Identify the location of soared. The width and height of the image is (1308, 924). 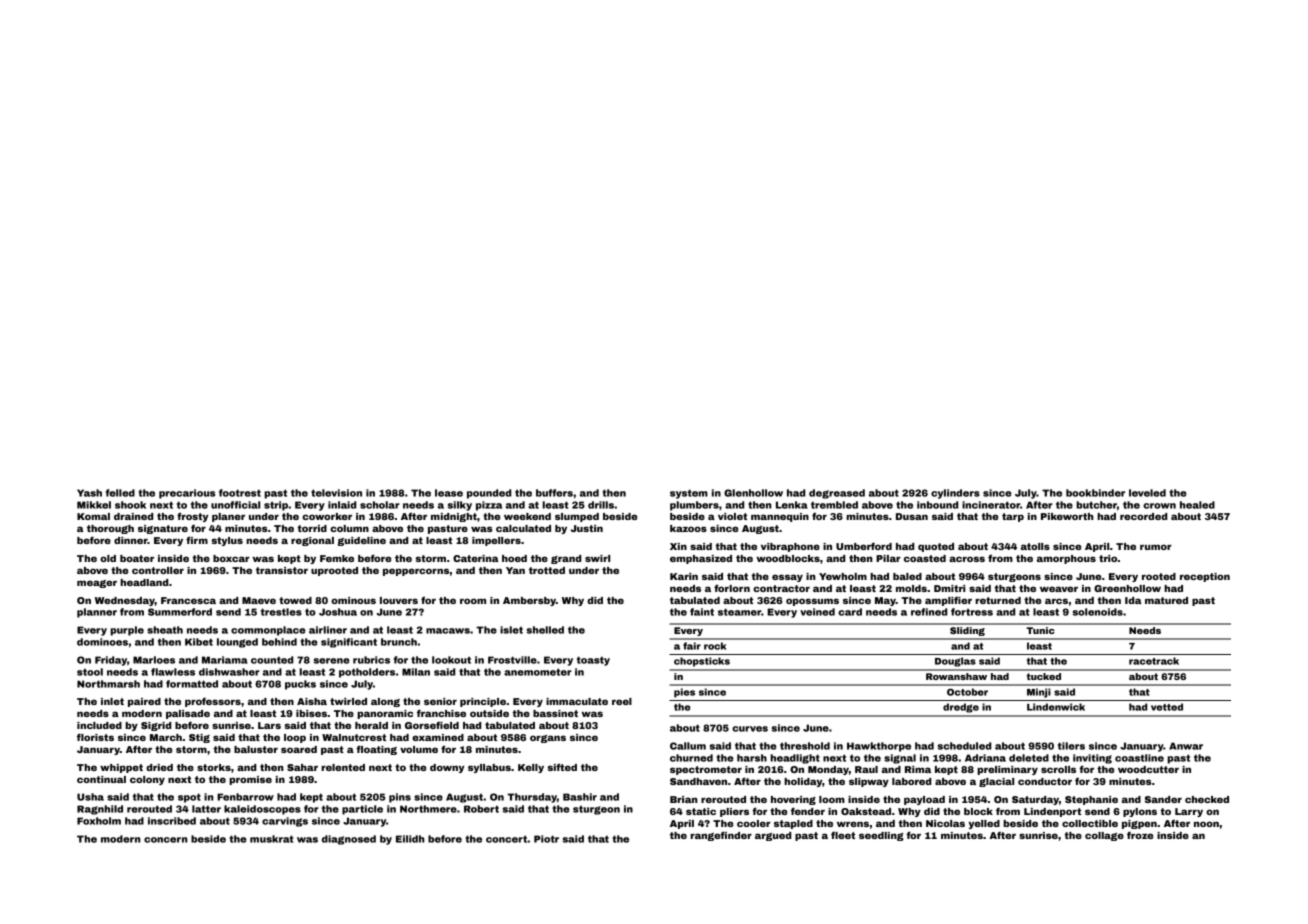
(299, 749).
